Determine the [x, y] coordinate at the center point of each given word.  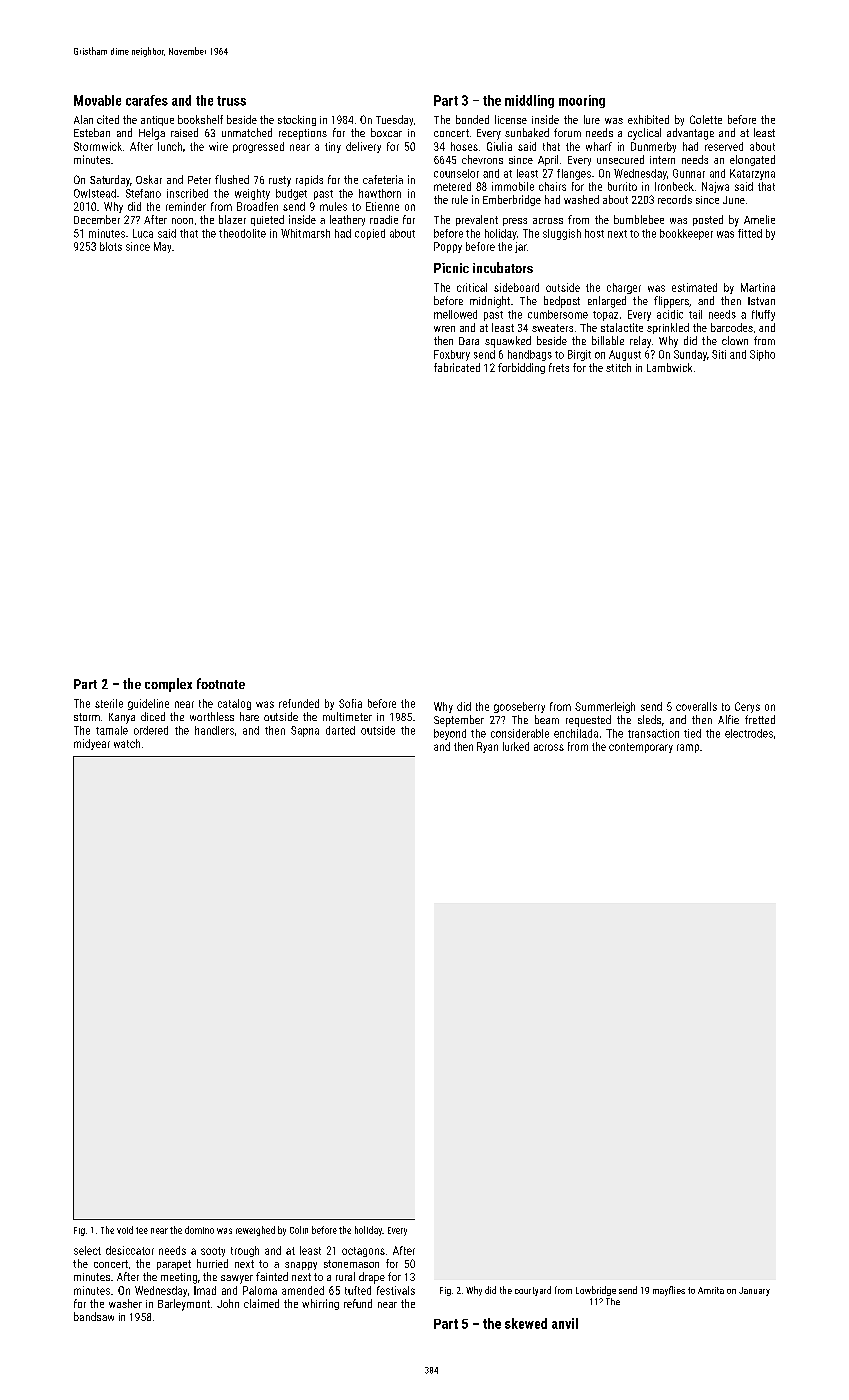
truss [231, 101]
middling [529, 101]
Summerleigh [605, 707]
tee [142, 1230]
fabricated [457, 367]
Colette [706, 119]
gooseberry [519, 707]
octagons [363, 1252]
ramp [688, 748]
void [125, 1230]
